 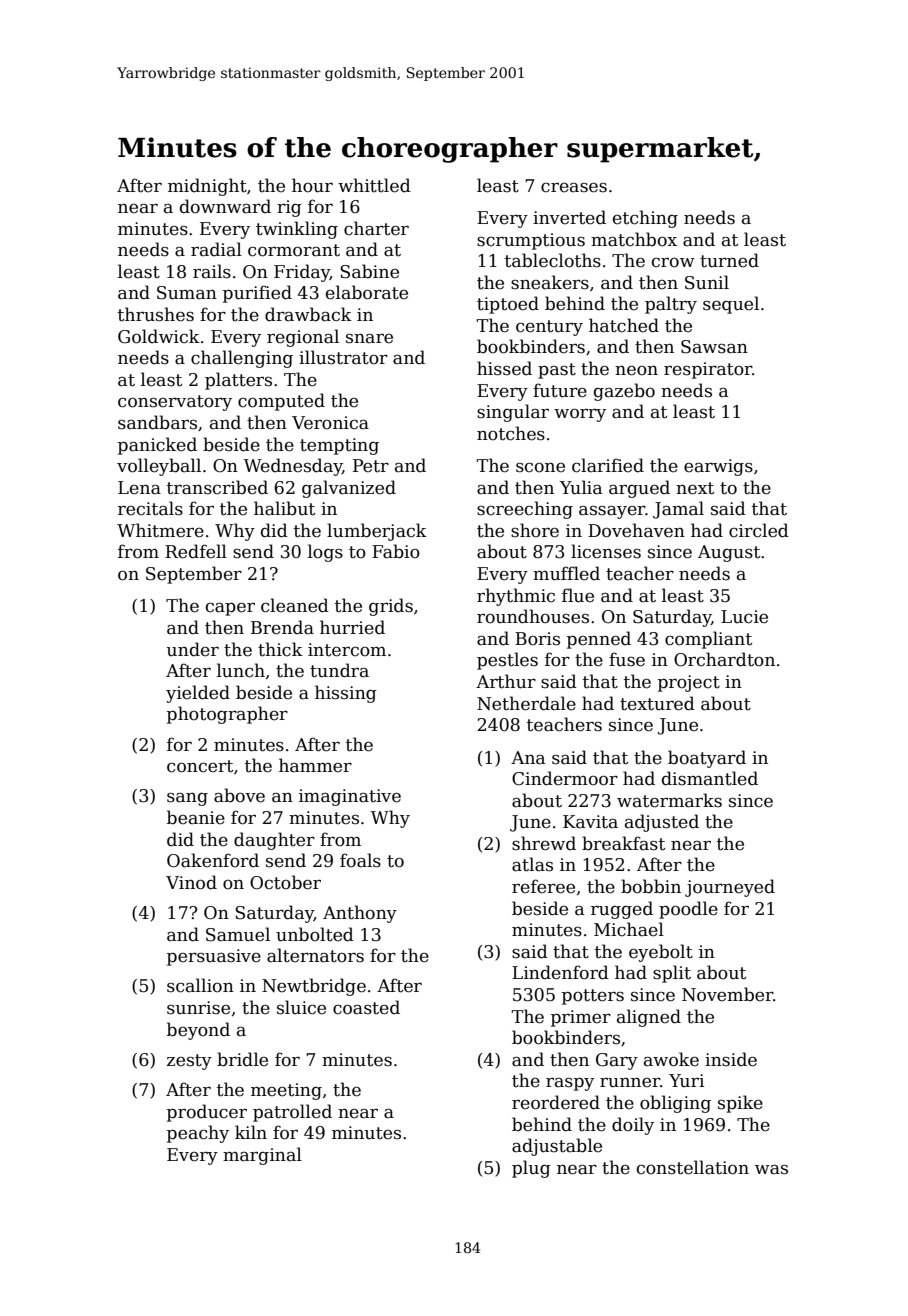 I want to click on thrushes, so click(x=156, y=314).
